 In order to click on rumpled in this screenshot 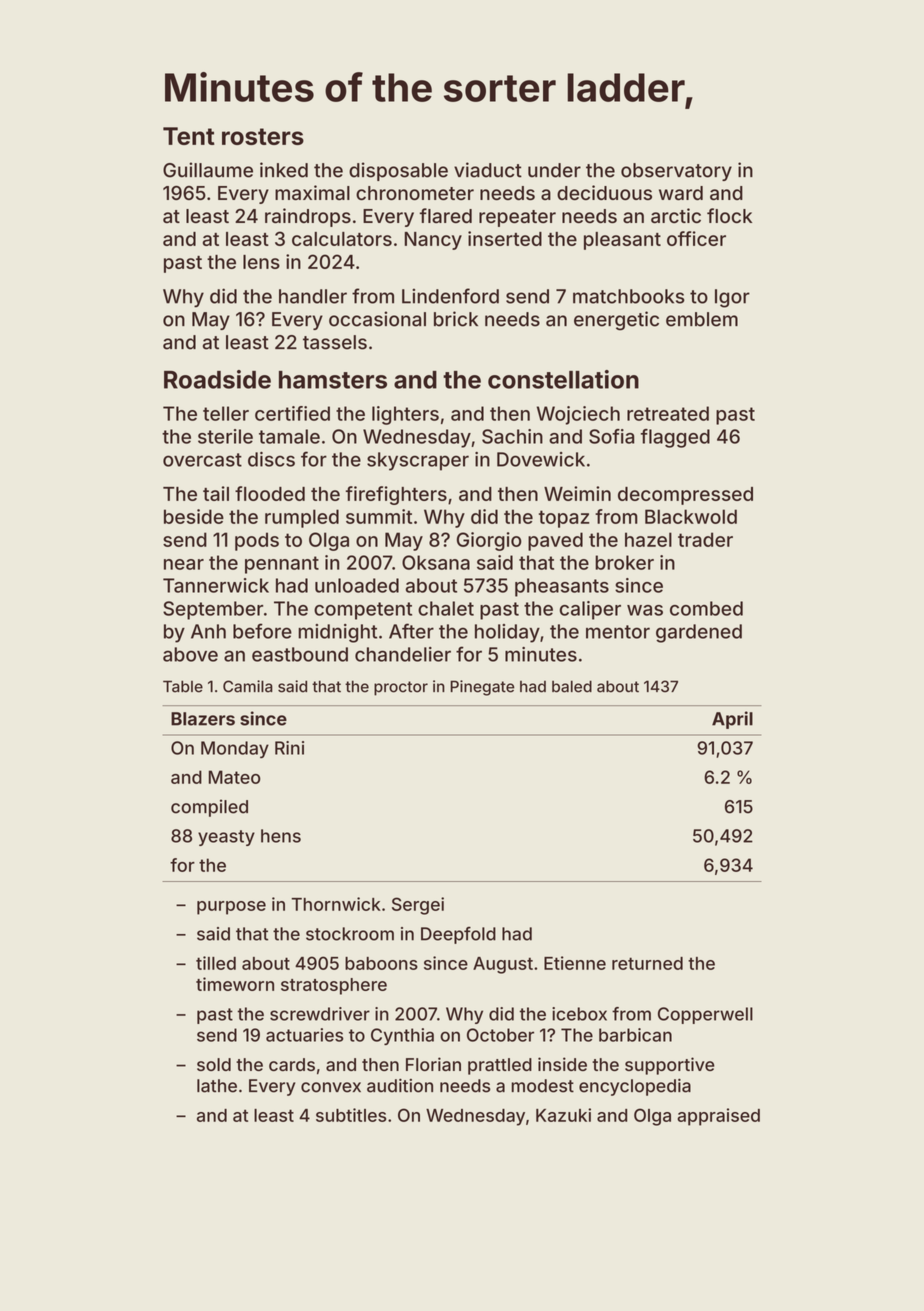, I will do `click(302, 518)`.
